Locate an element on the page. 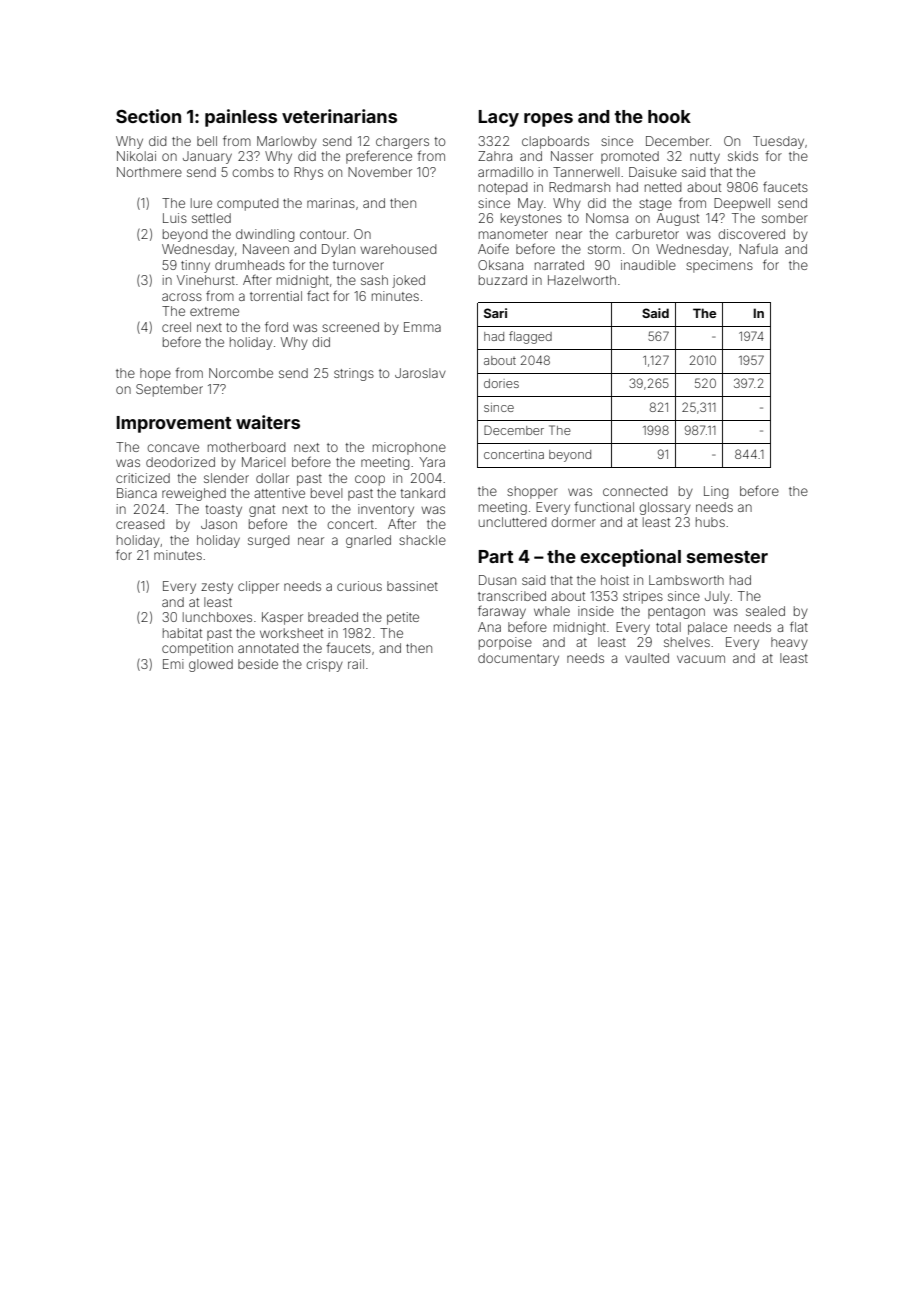  warehoused is located at coordinates (398, 249).
